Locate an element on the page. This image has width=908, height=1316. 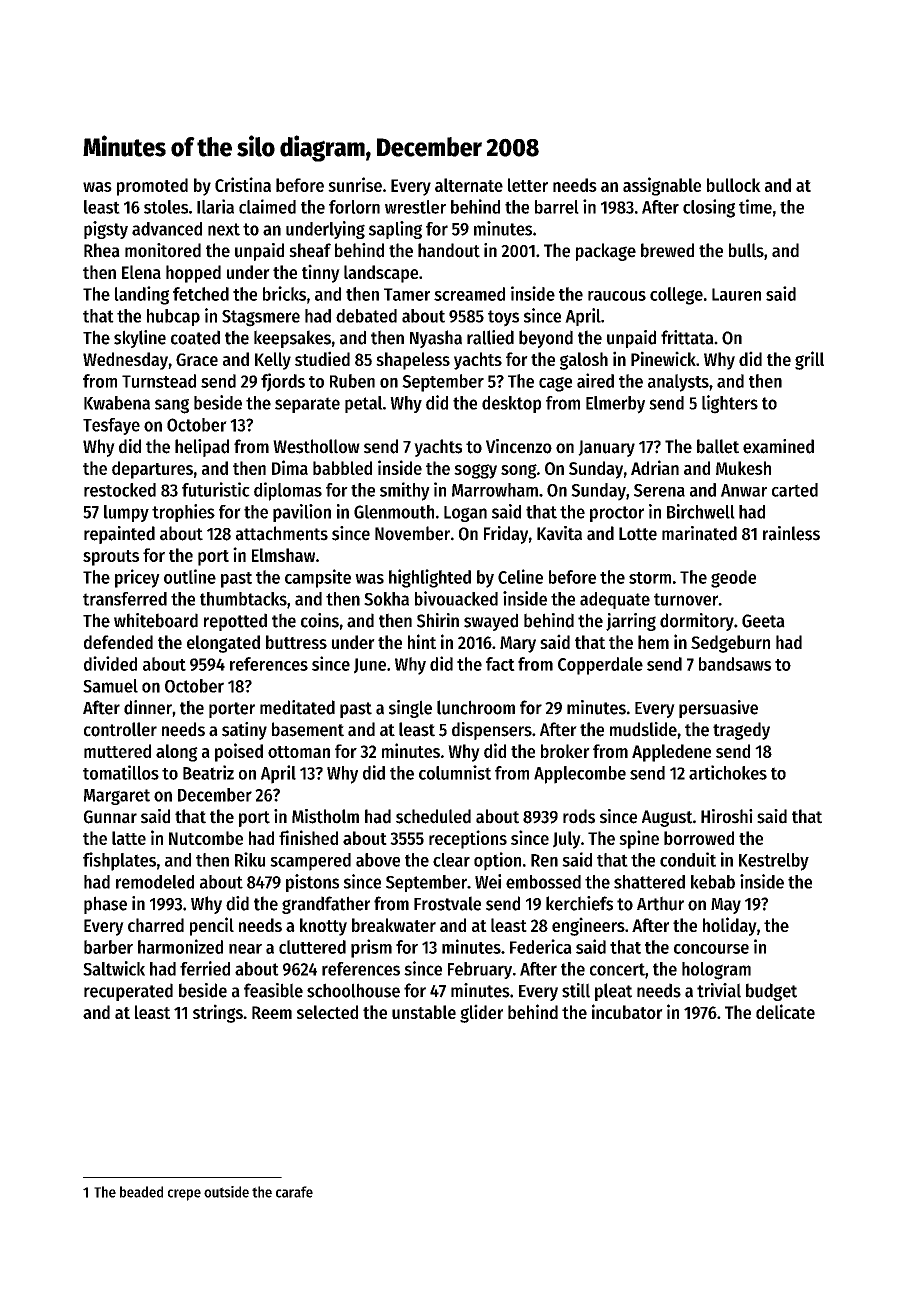
carafe is located at coordinates (294, 1192).
